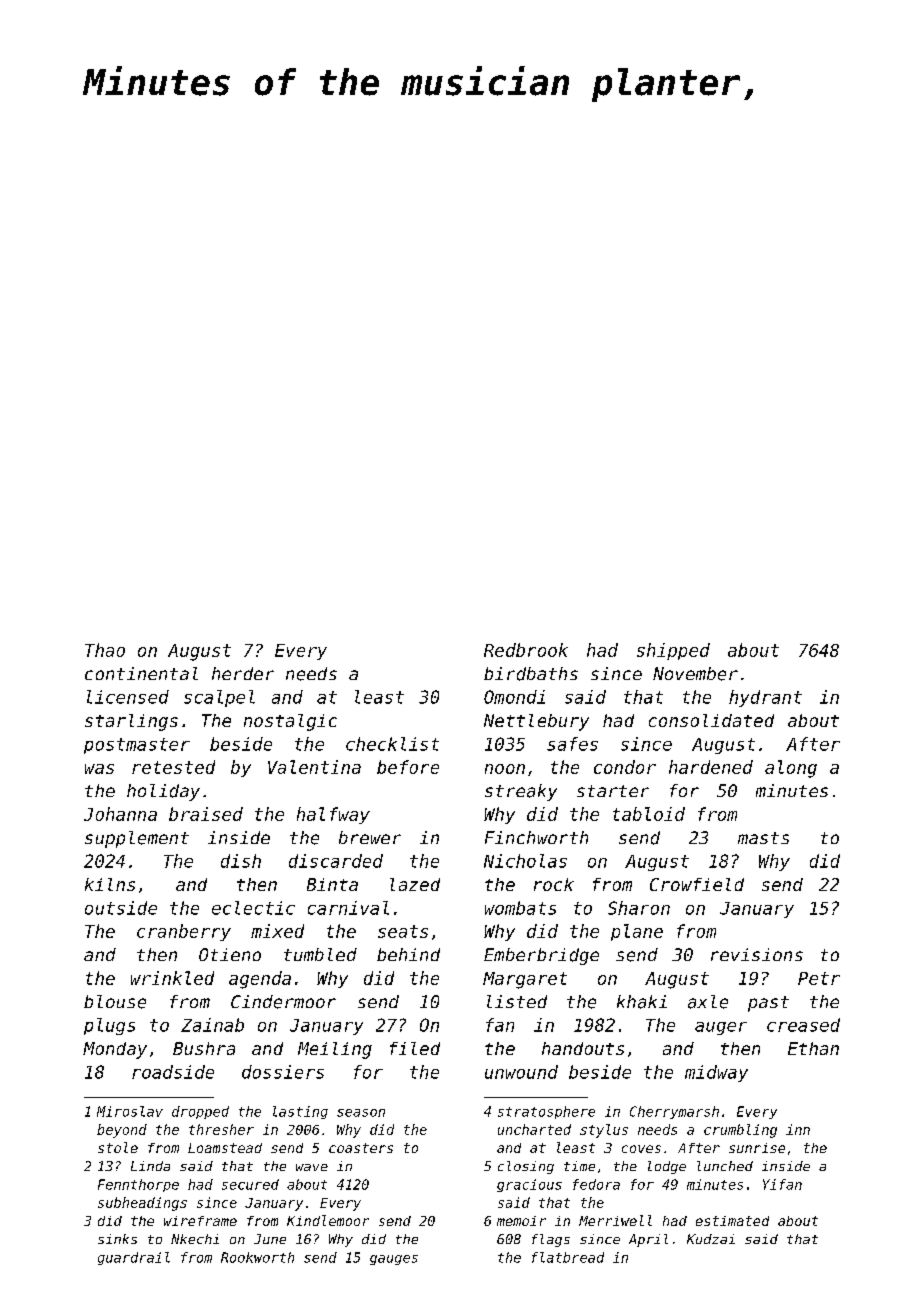 Image resolution: width=924 pixels, height=1314 pixels. Describe the element at coordinates (526, 650) in the screenshot. I see `Redbrook` at that location.
